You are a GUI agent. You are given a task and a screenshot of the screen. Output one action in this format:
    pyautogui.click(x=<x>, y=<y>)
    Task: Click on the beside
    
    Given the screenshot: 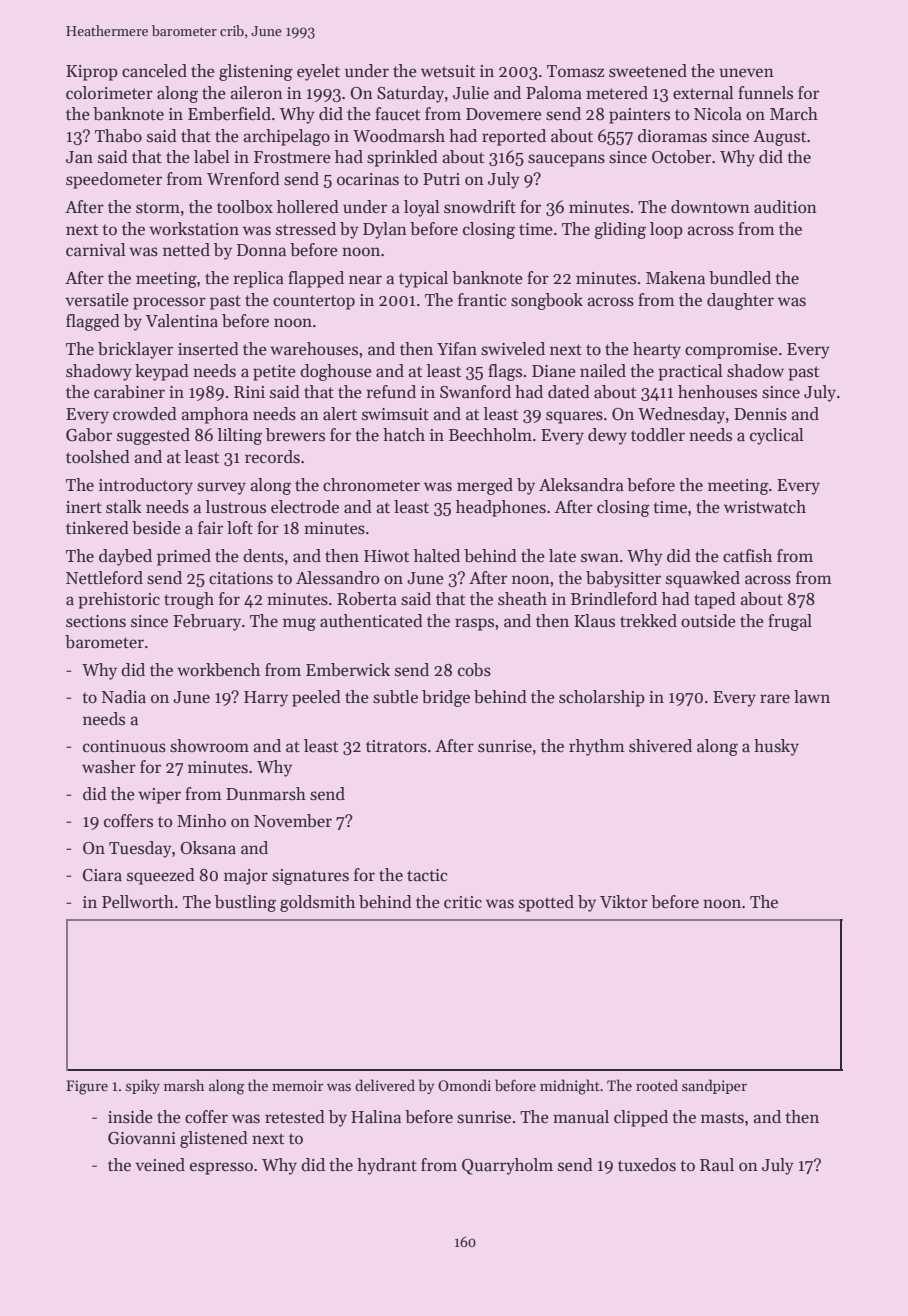 What is the action you would take?
    pyautogui.click(x=156, y=528)
